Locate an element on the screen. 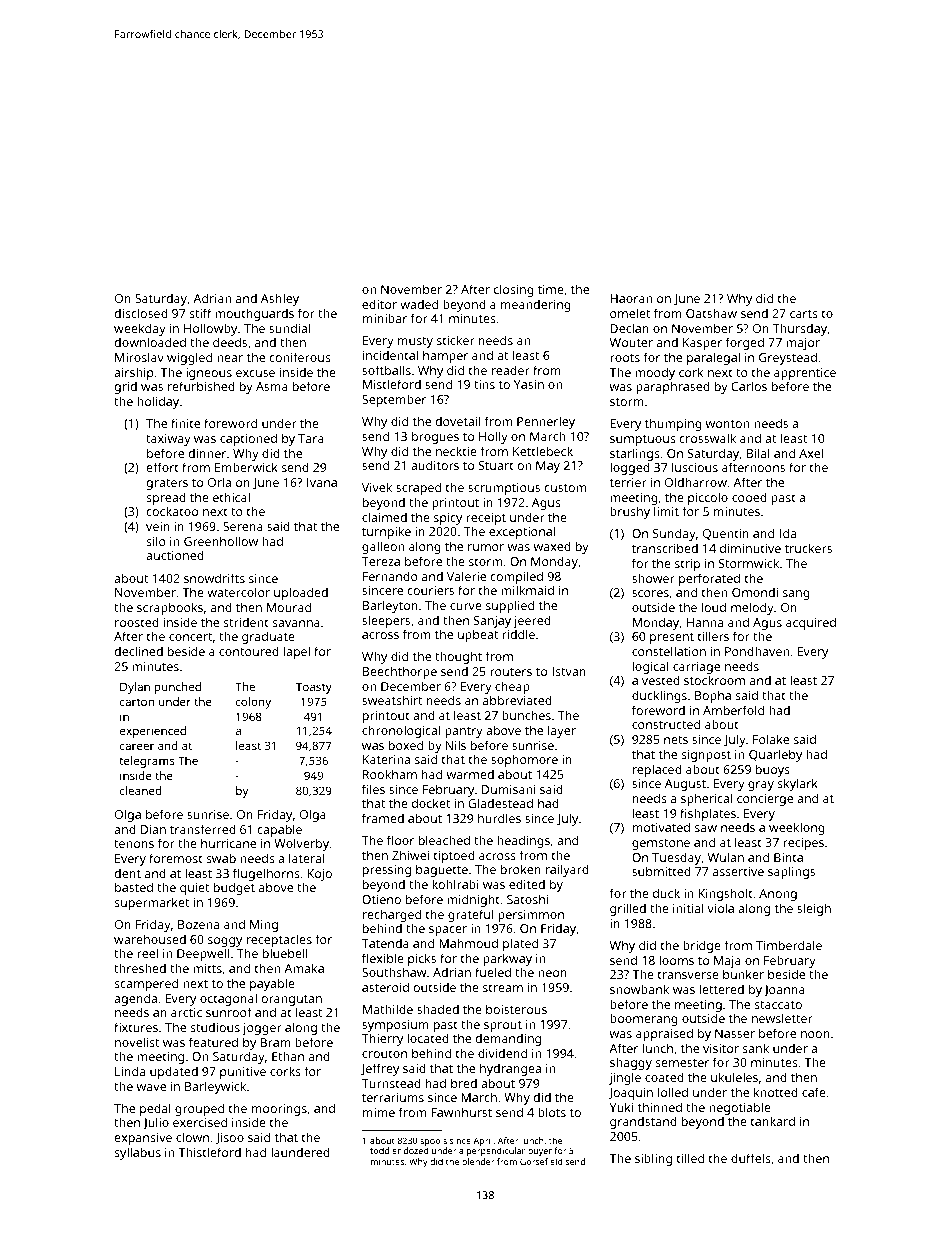 Image resolution: width=952 pixels, height=1233 pixels. sophomore is located at coordinates (524, 760).
